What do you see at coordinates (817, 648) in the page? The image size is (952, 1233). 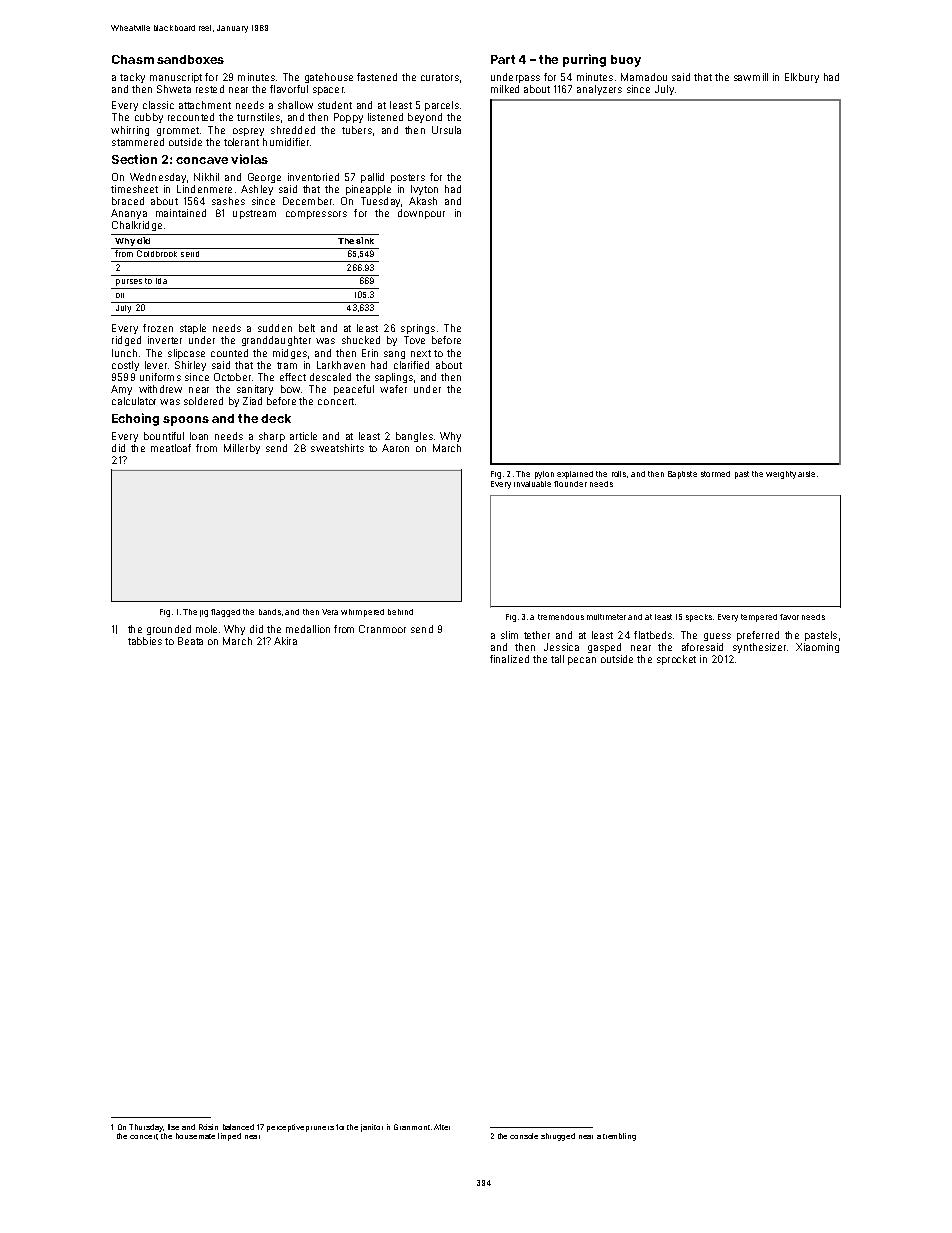 I see `Xiaoming` at bounding box center [817, 648].
